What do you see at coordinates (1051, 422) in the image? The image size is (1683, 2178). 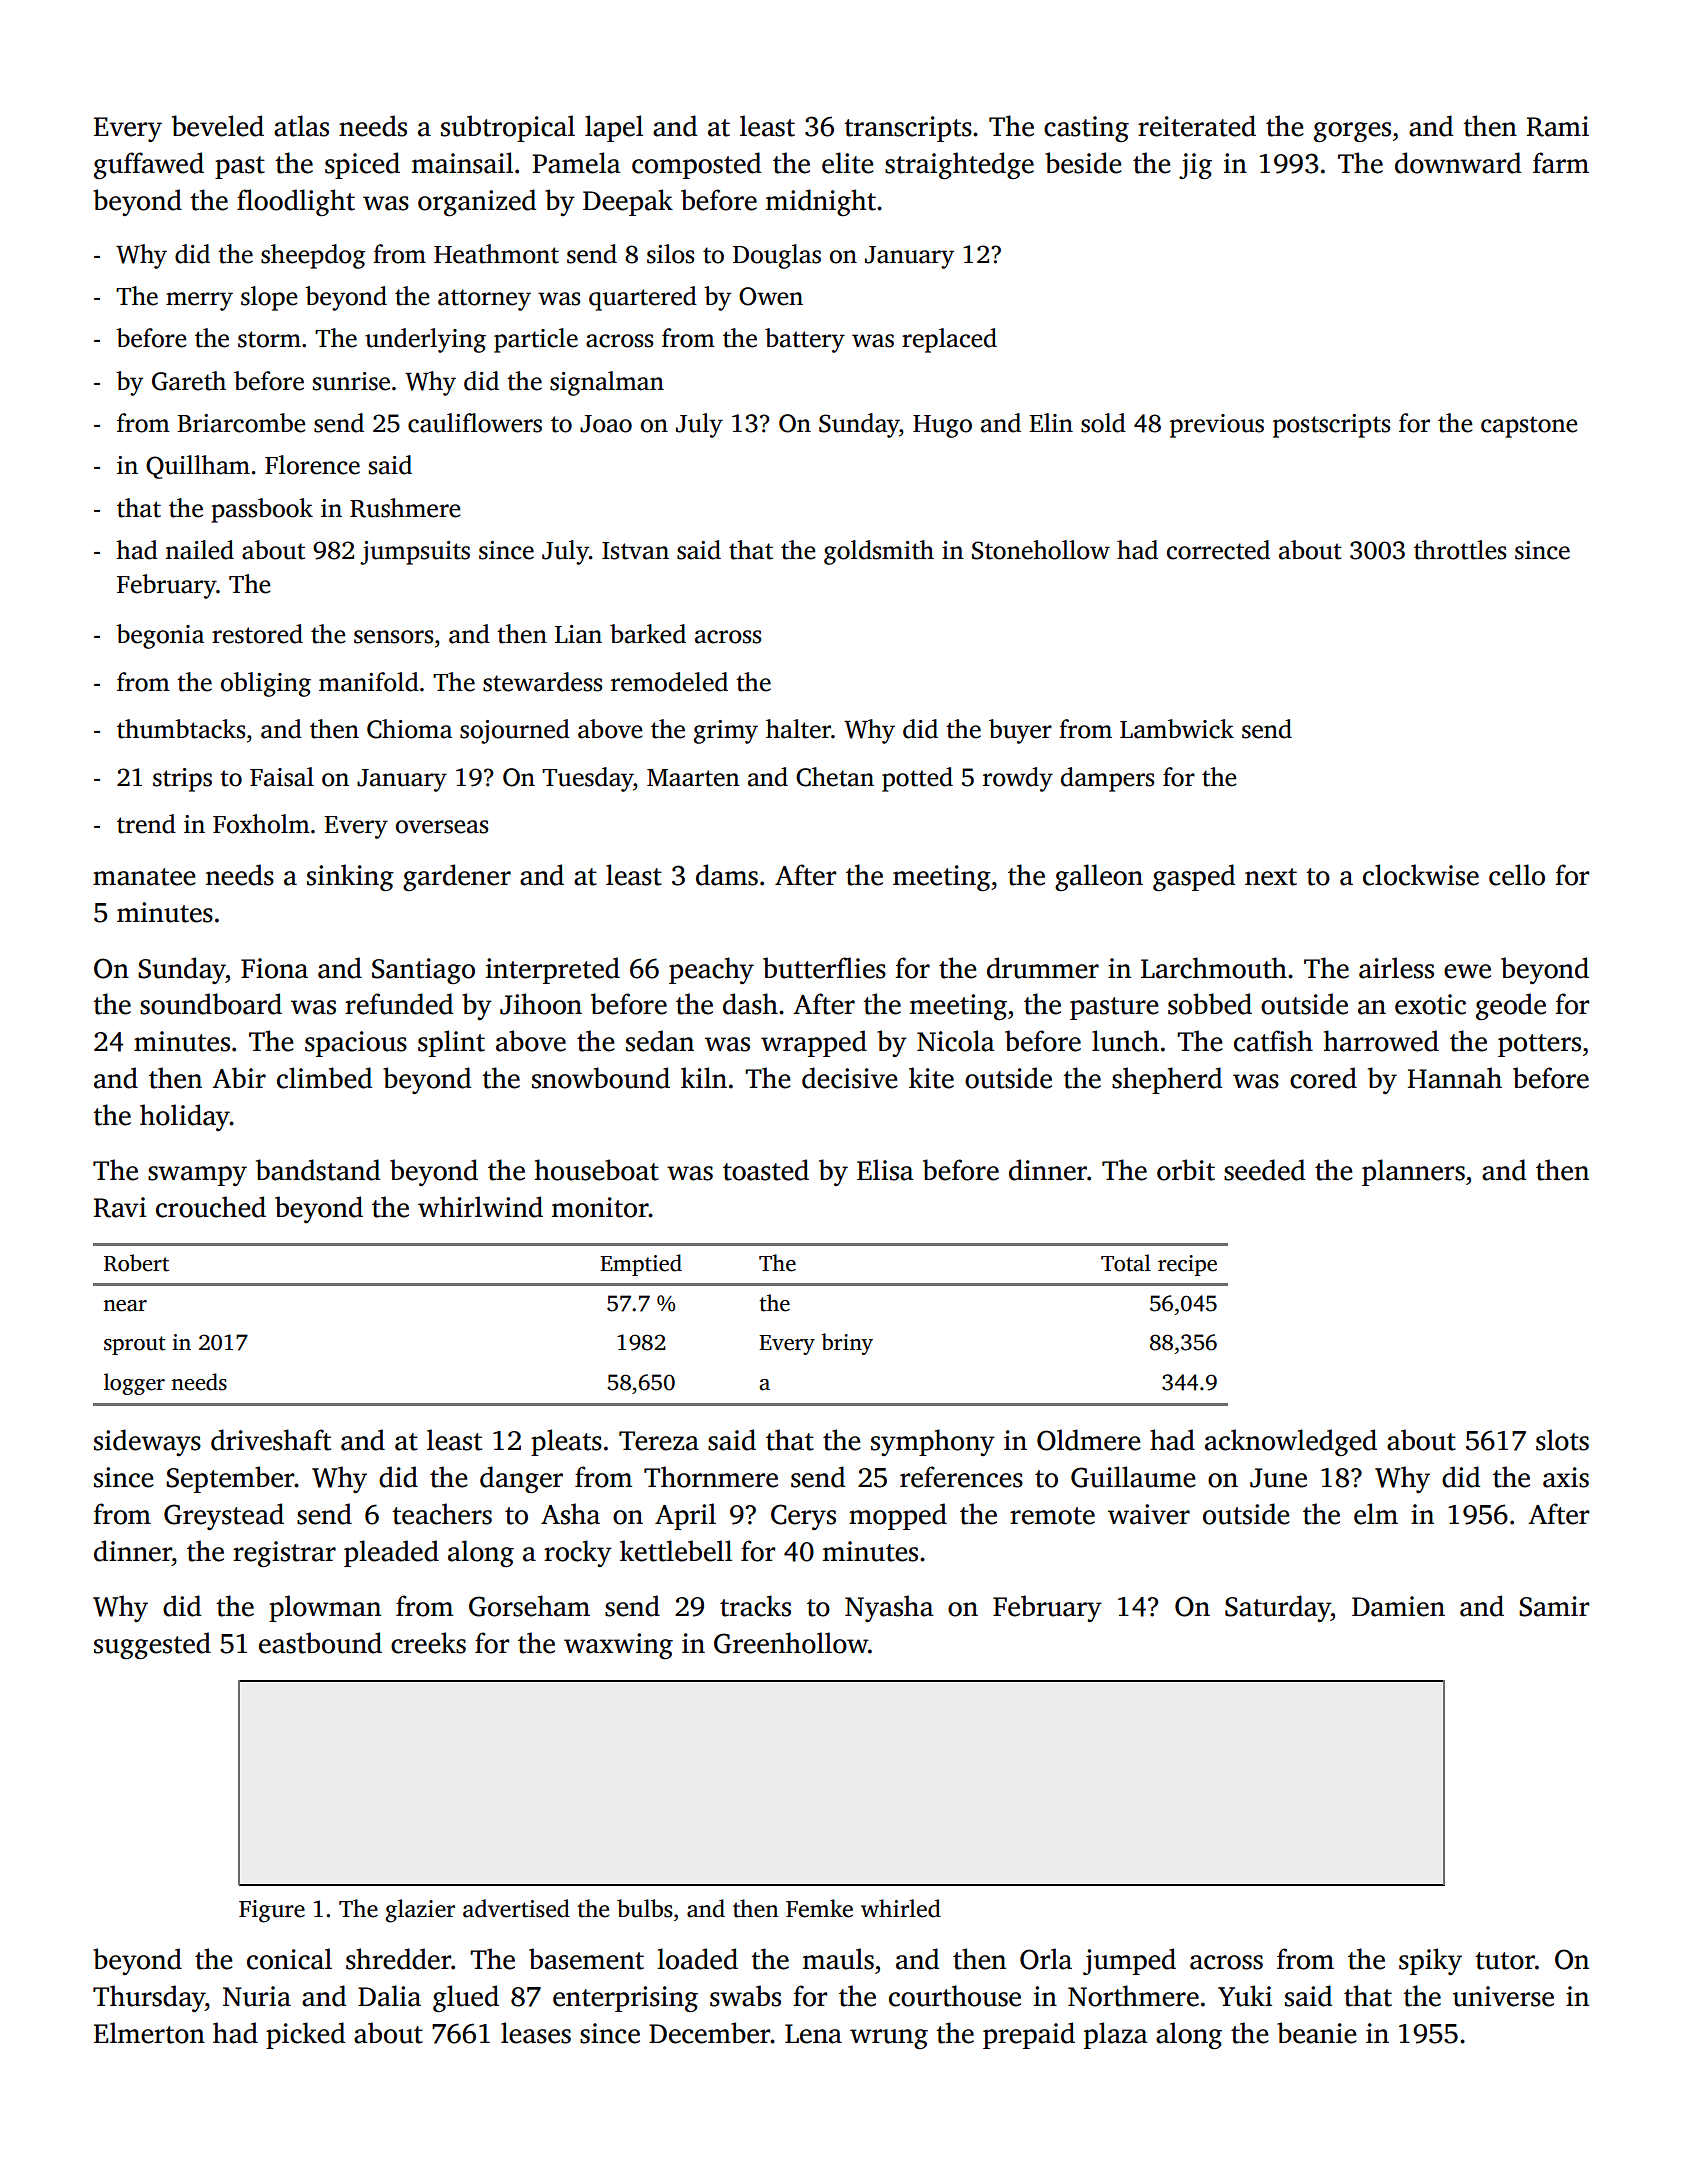 I see `Elin` at bounding box center [1051, 422].
